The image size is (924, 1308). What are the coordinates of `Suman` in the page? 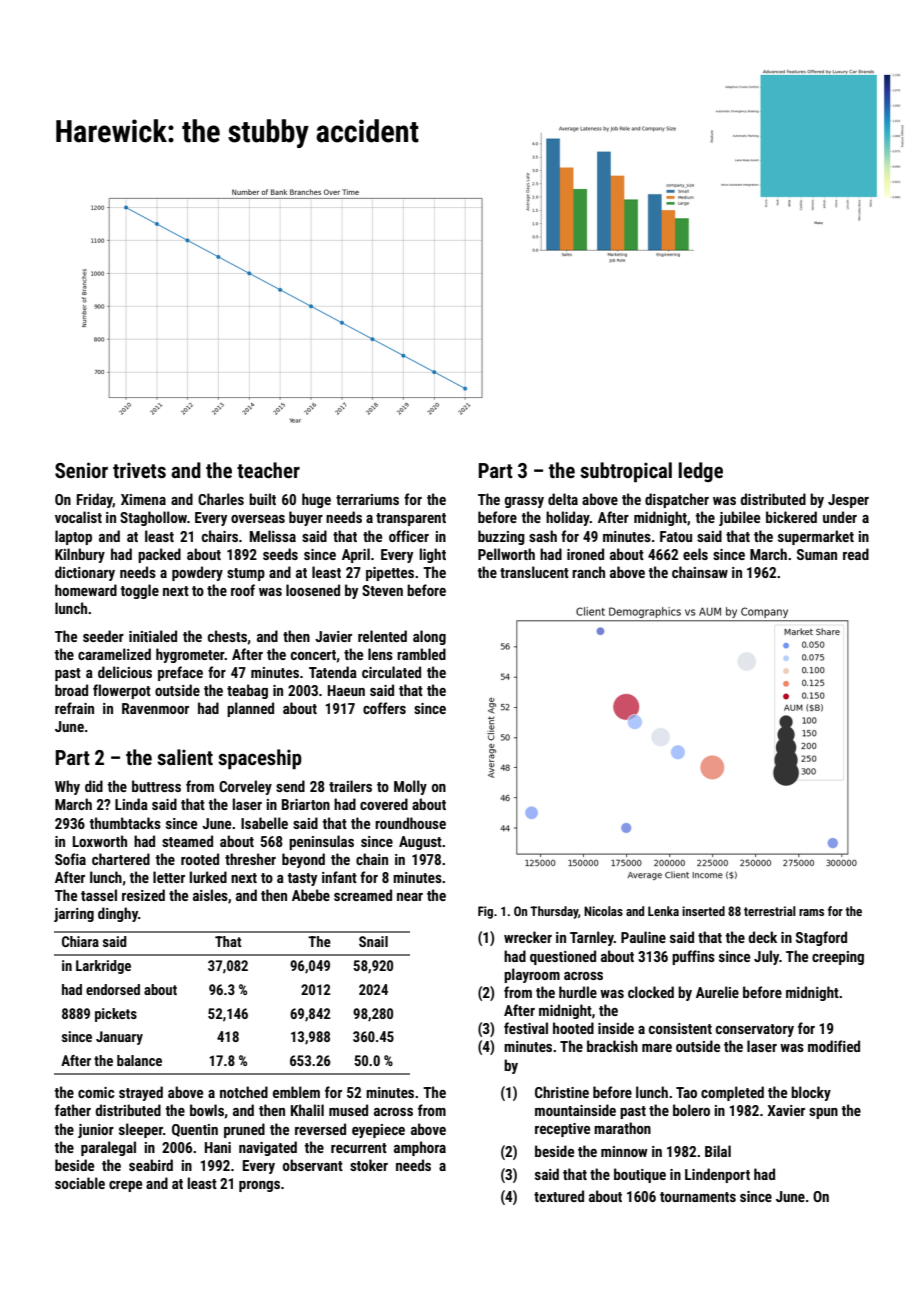 It's located at (817, 554).
